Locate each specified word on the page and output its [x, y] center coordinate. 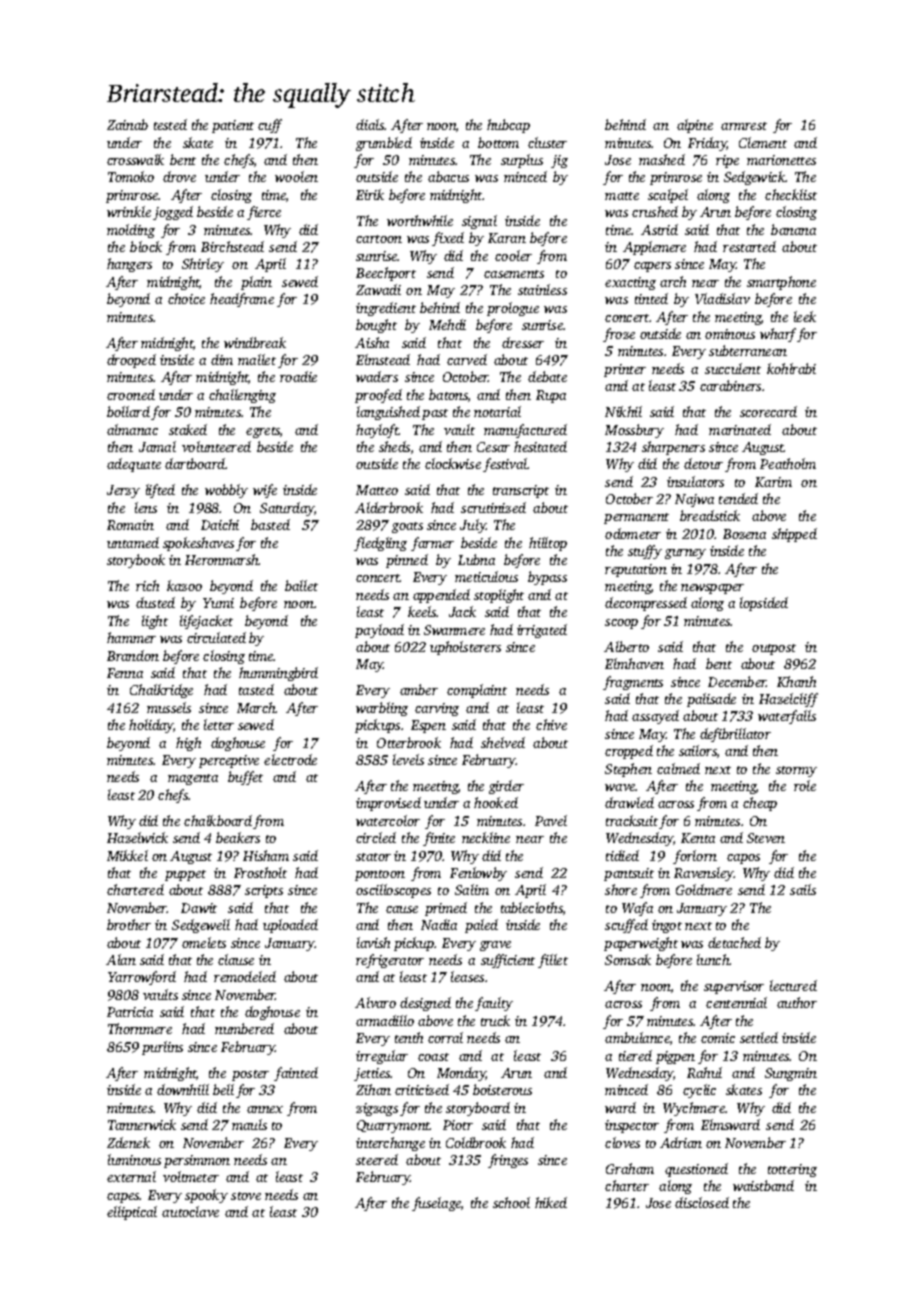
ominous [730, 334]
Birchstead [232, 246]
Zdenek [128, 1142]
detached [734, 942]
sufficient [508, 961]
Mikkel [127, 855]
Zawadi [378, 289]
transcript [521, 491]
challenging [242, 396]
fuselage [436, 1204]
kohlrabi [791, 368]
